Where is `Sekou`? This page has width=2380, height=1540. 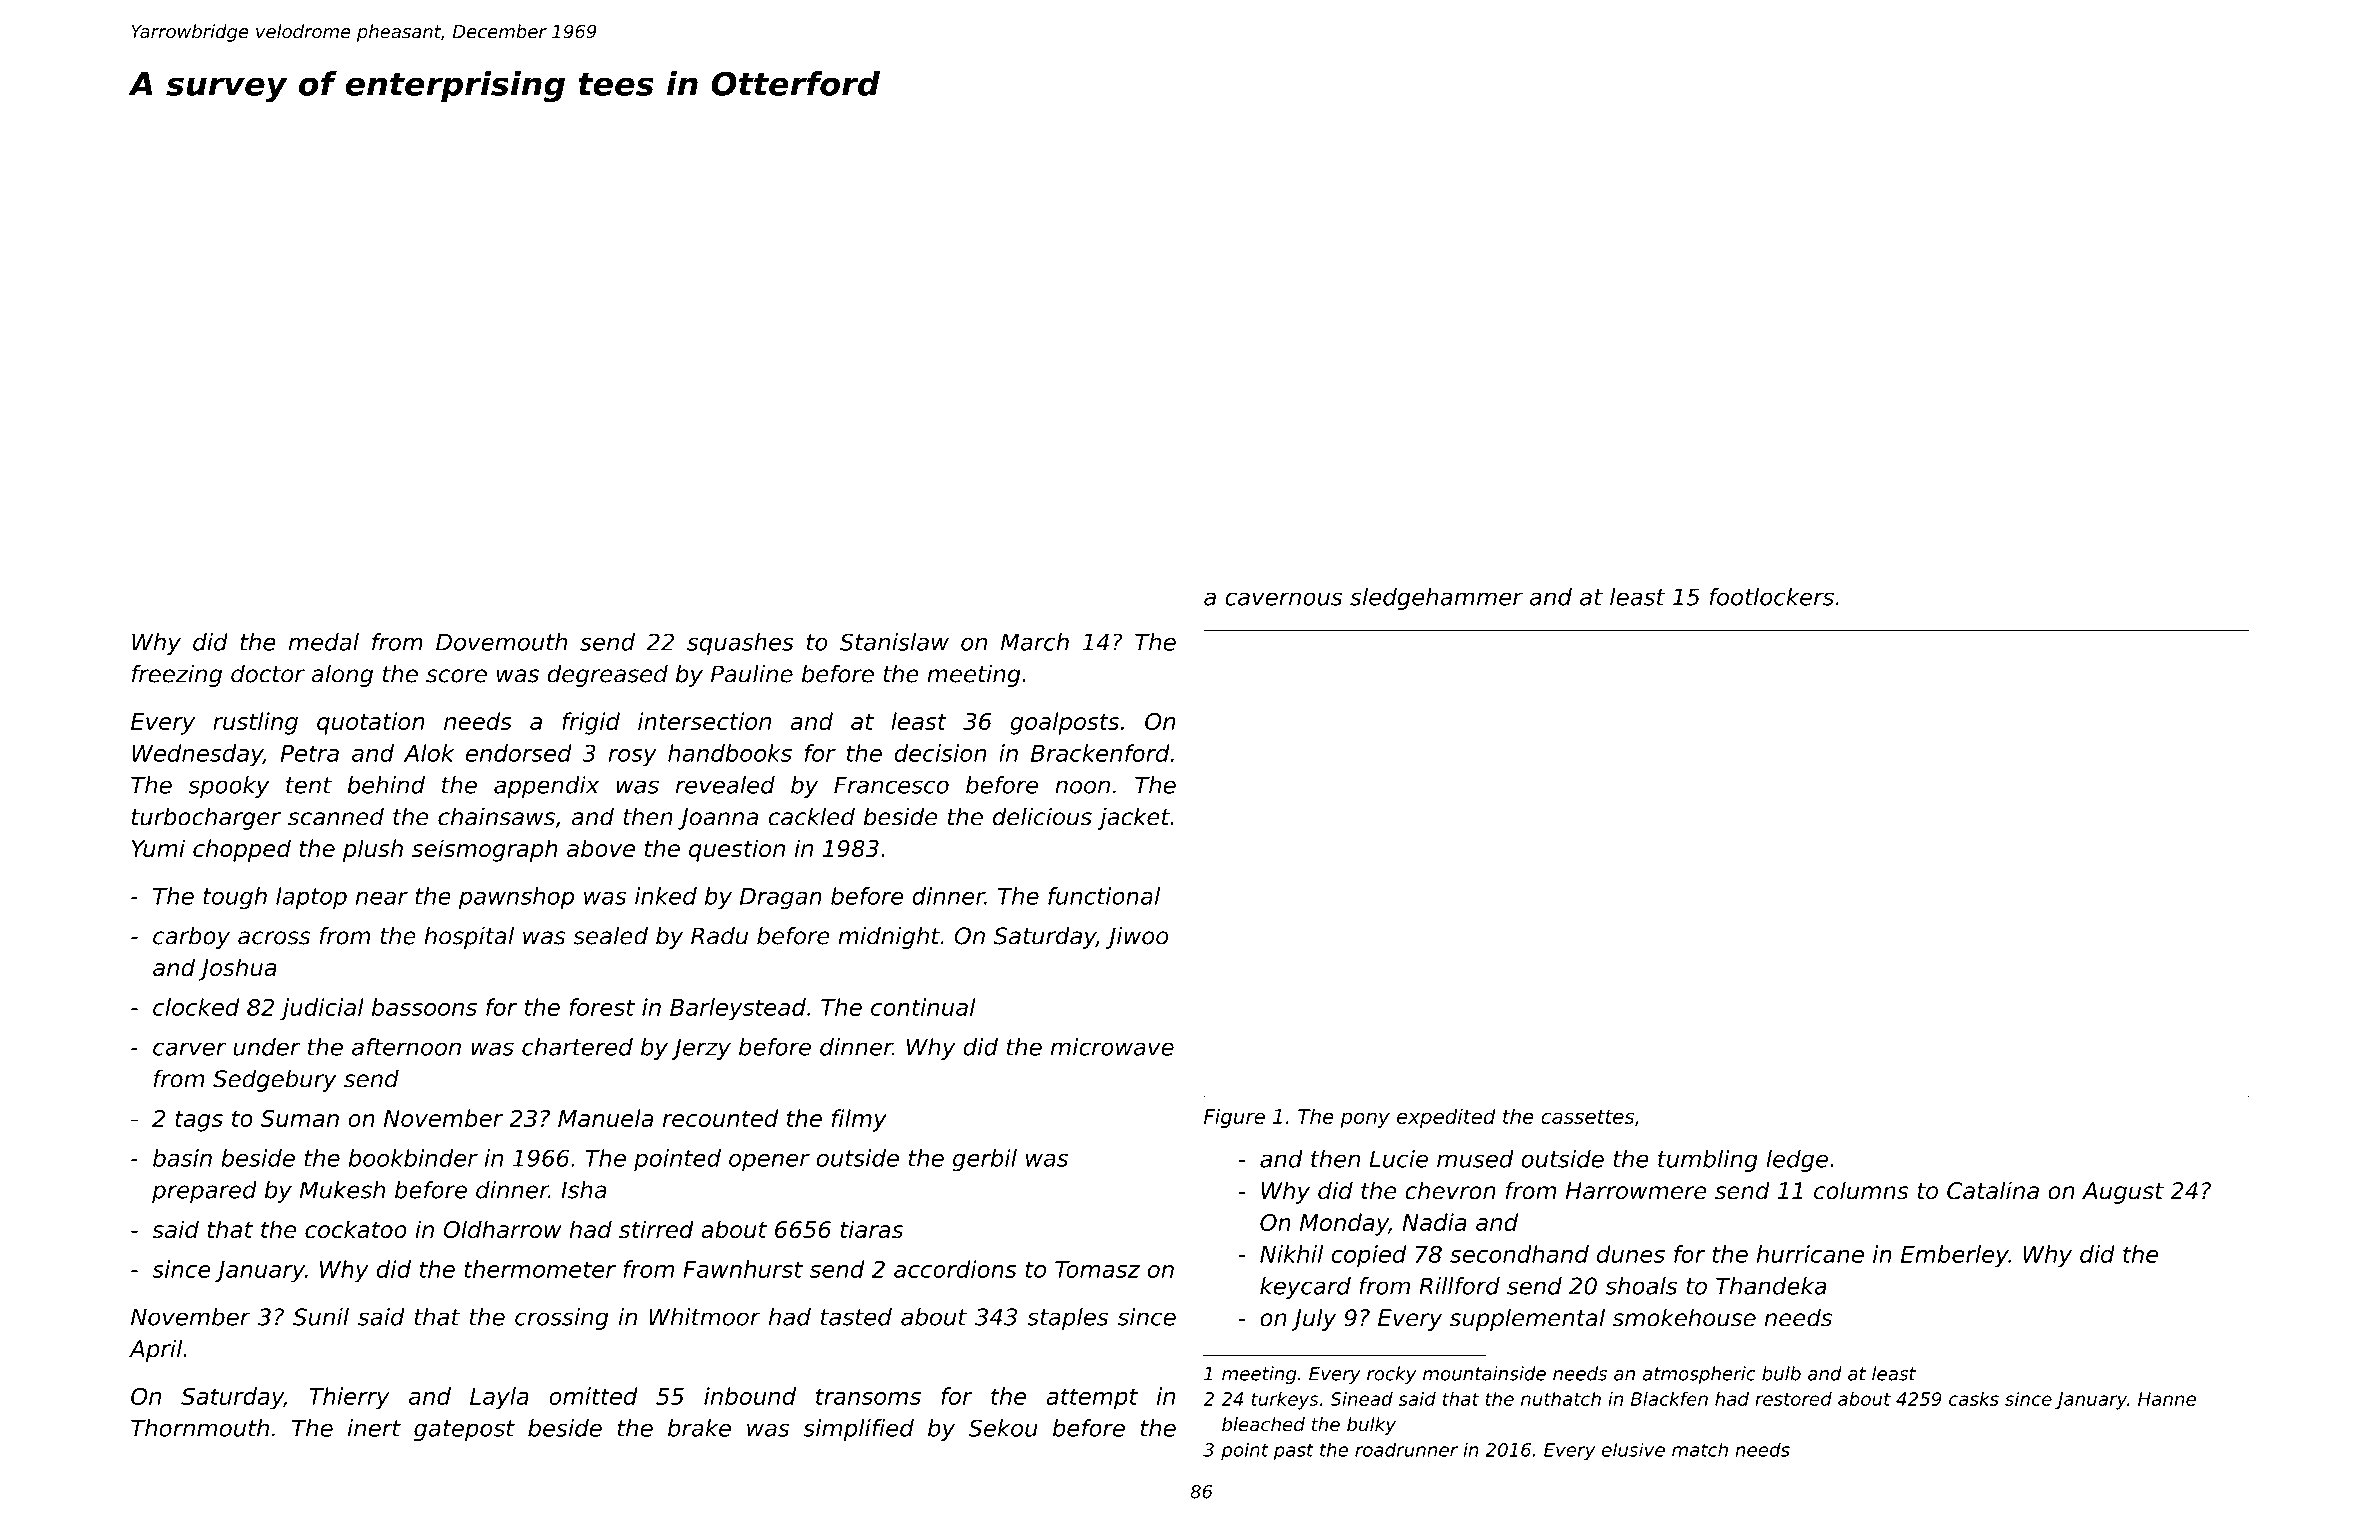 Sekou is located at coordinates (1003, 1428).
